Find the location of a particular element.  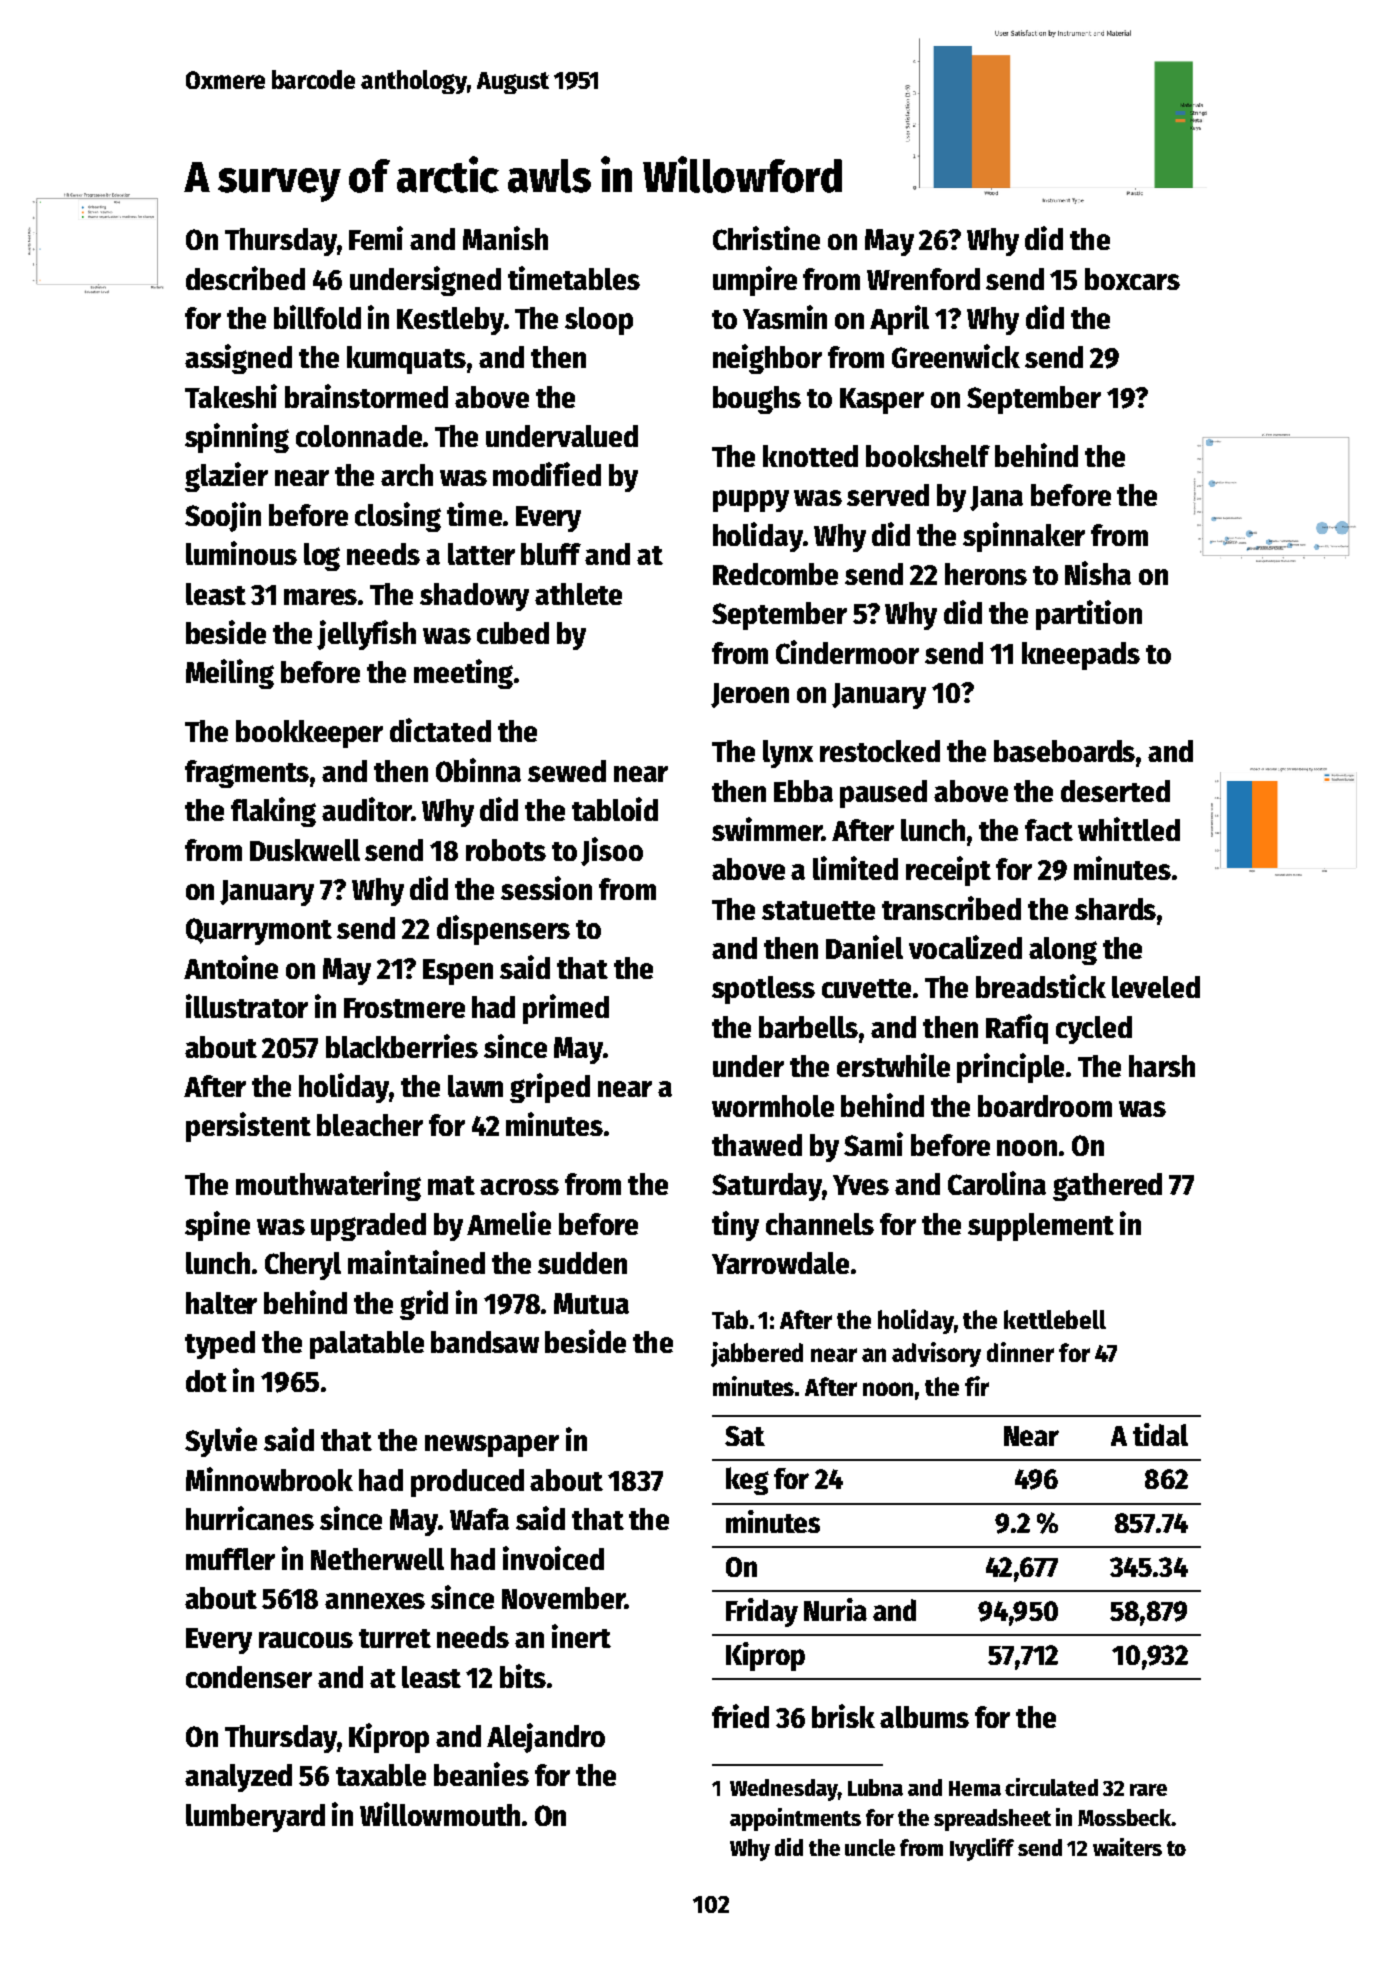

lumberyard is located at coordinates (255, 1818).
